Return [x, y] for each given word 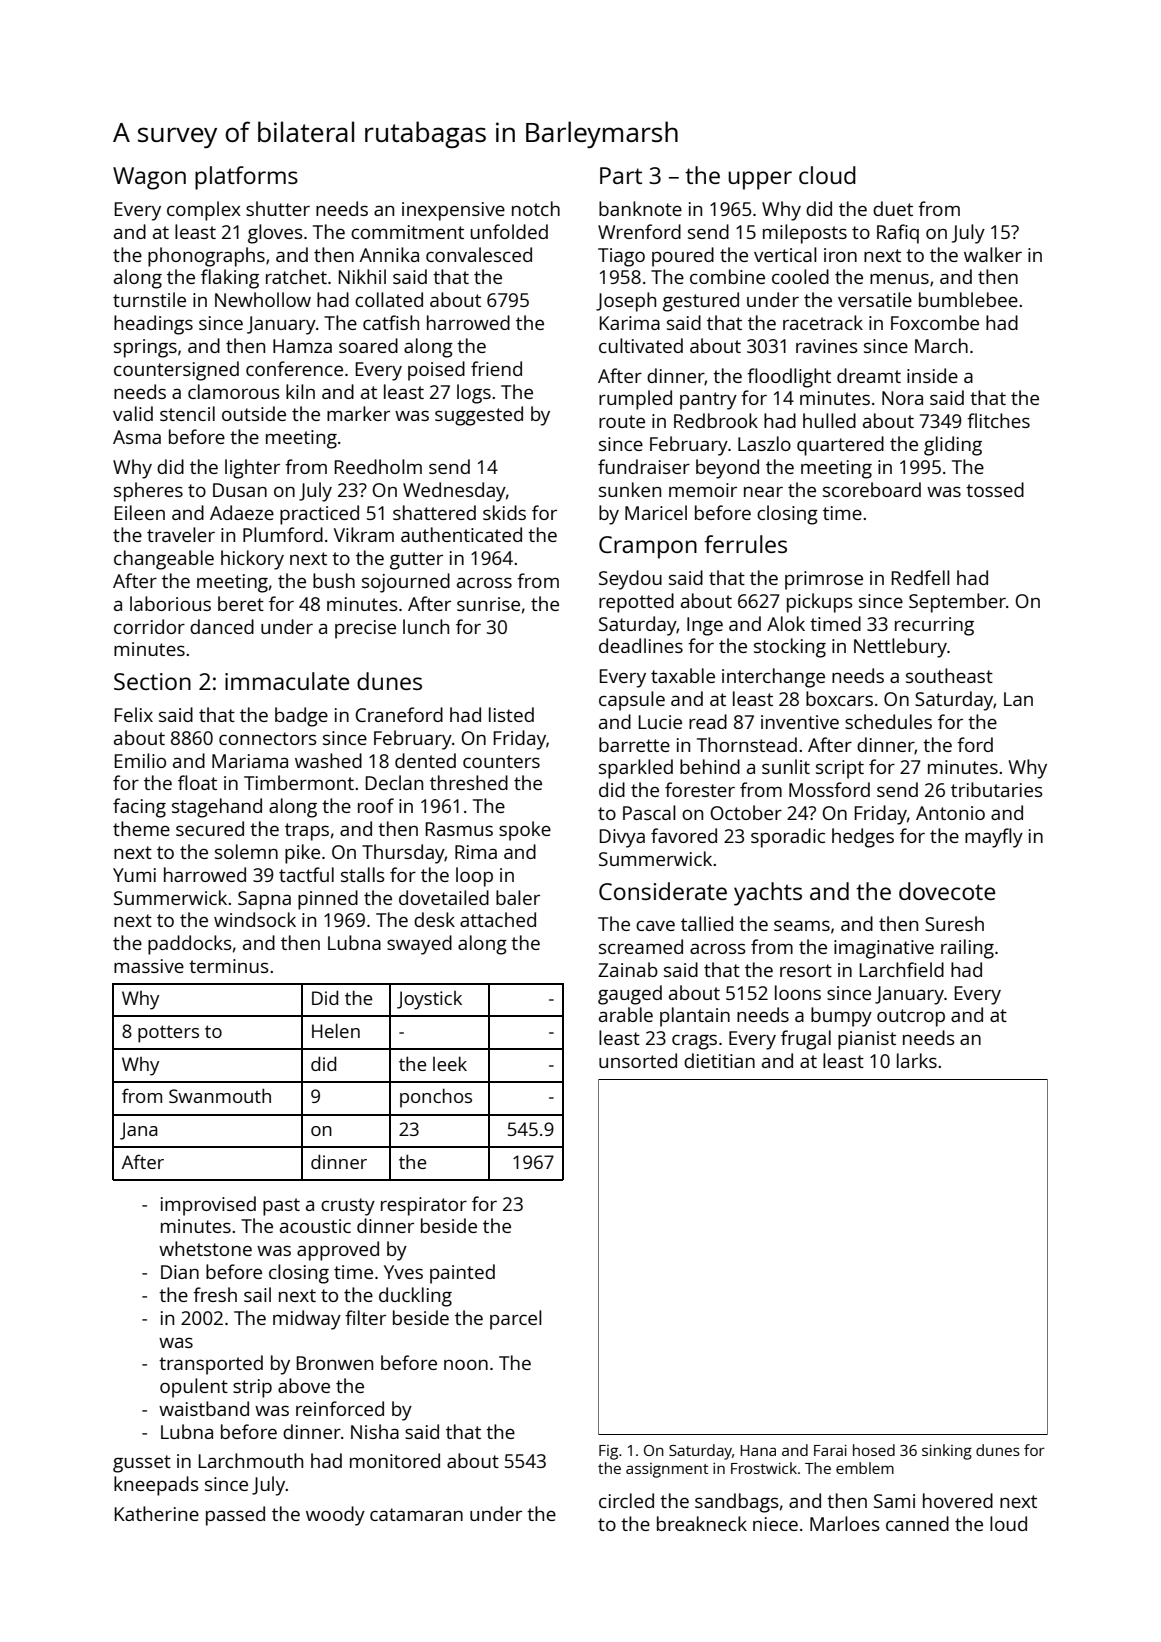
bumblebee [968, 299]
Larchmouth [251, 1460]
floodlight [789, 378]
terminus [229, 966]
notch [536, 208]
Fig [608, 1452]
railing [967, 949]
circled [626, 1500]
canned [917, 1523]
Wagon [149, 178]
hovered [958, 1500]
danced [222, 626]
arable [626, 1014]
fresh [215, 1294]
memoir [703, 490]
